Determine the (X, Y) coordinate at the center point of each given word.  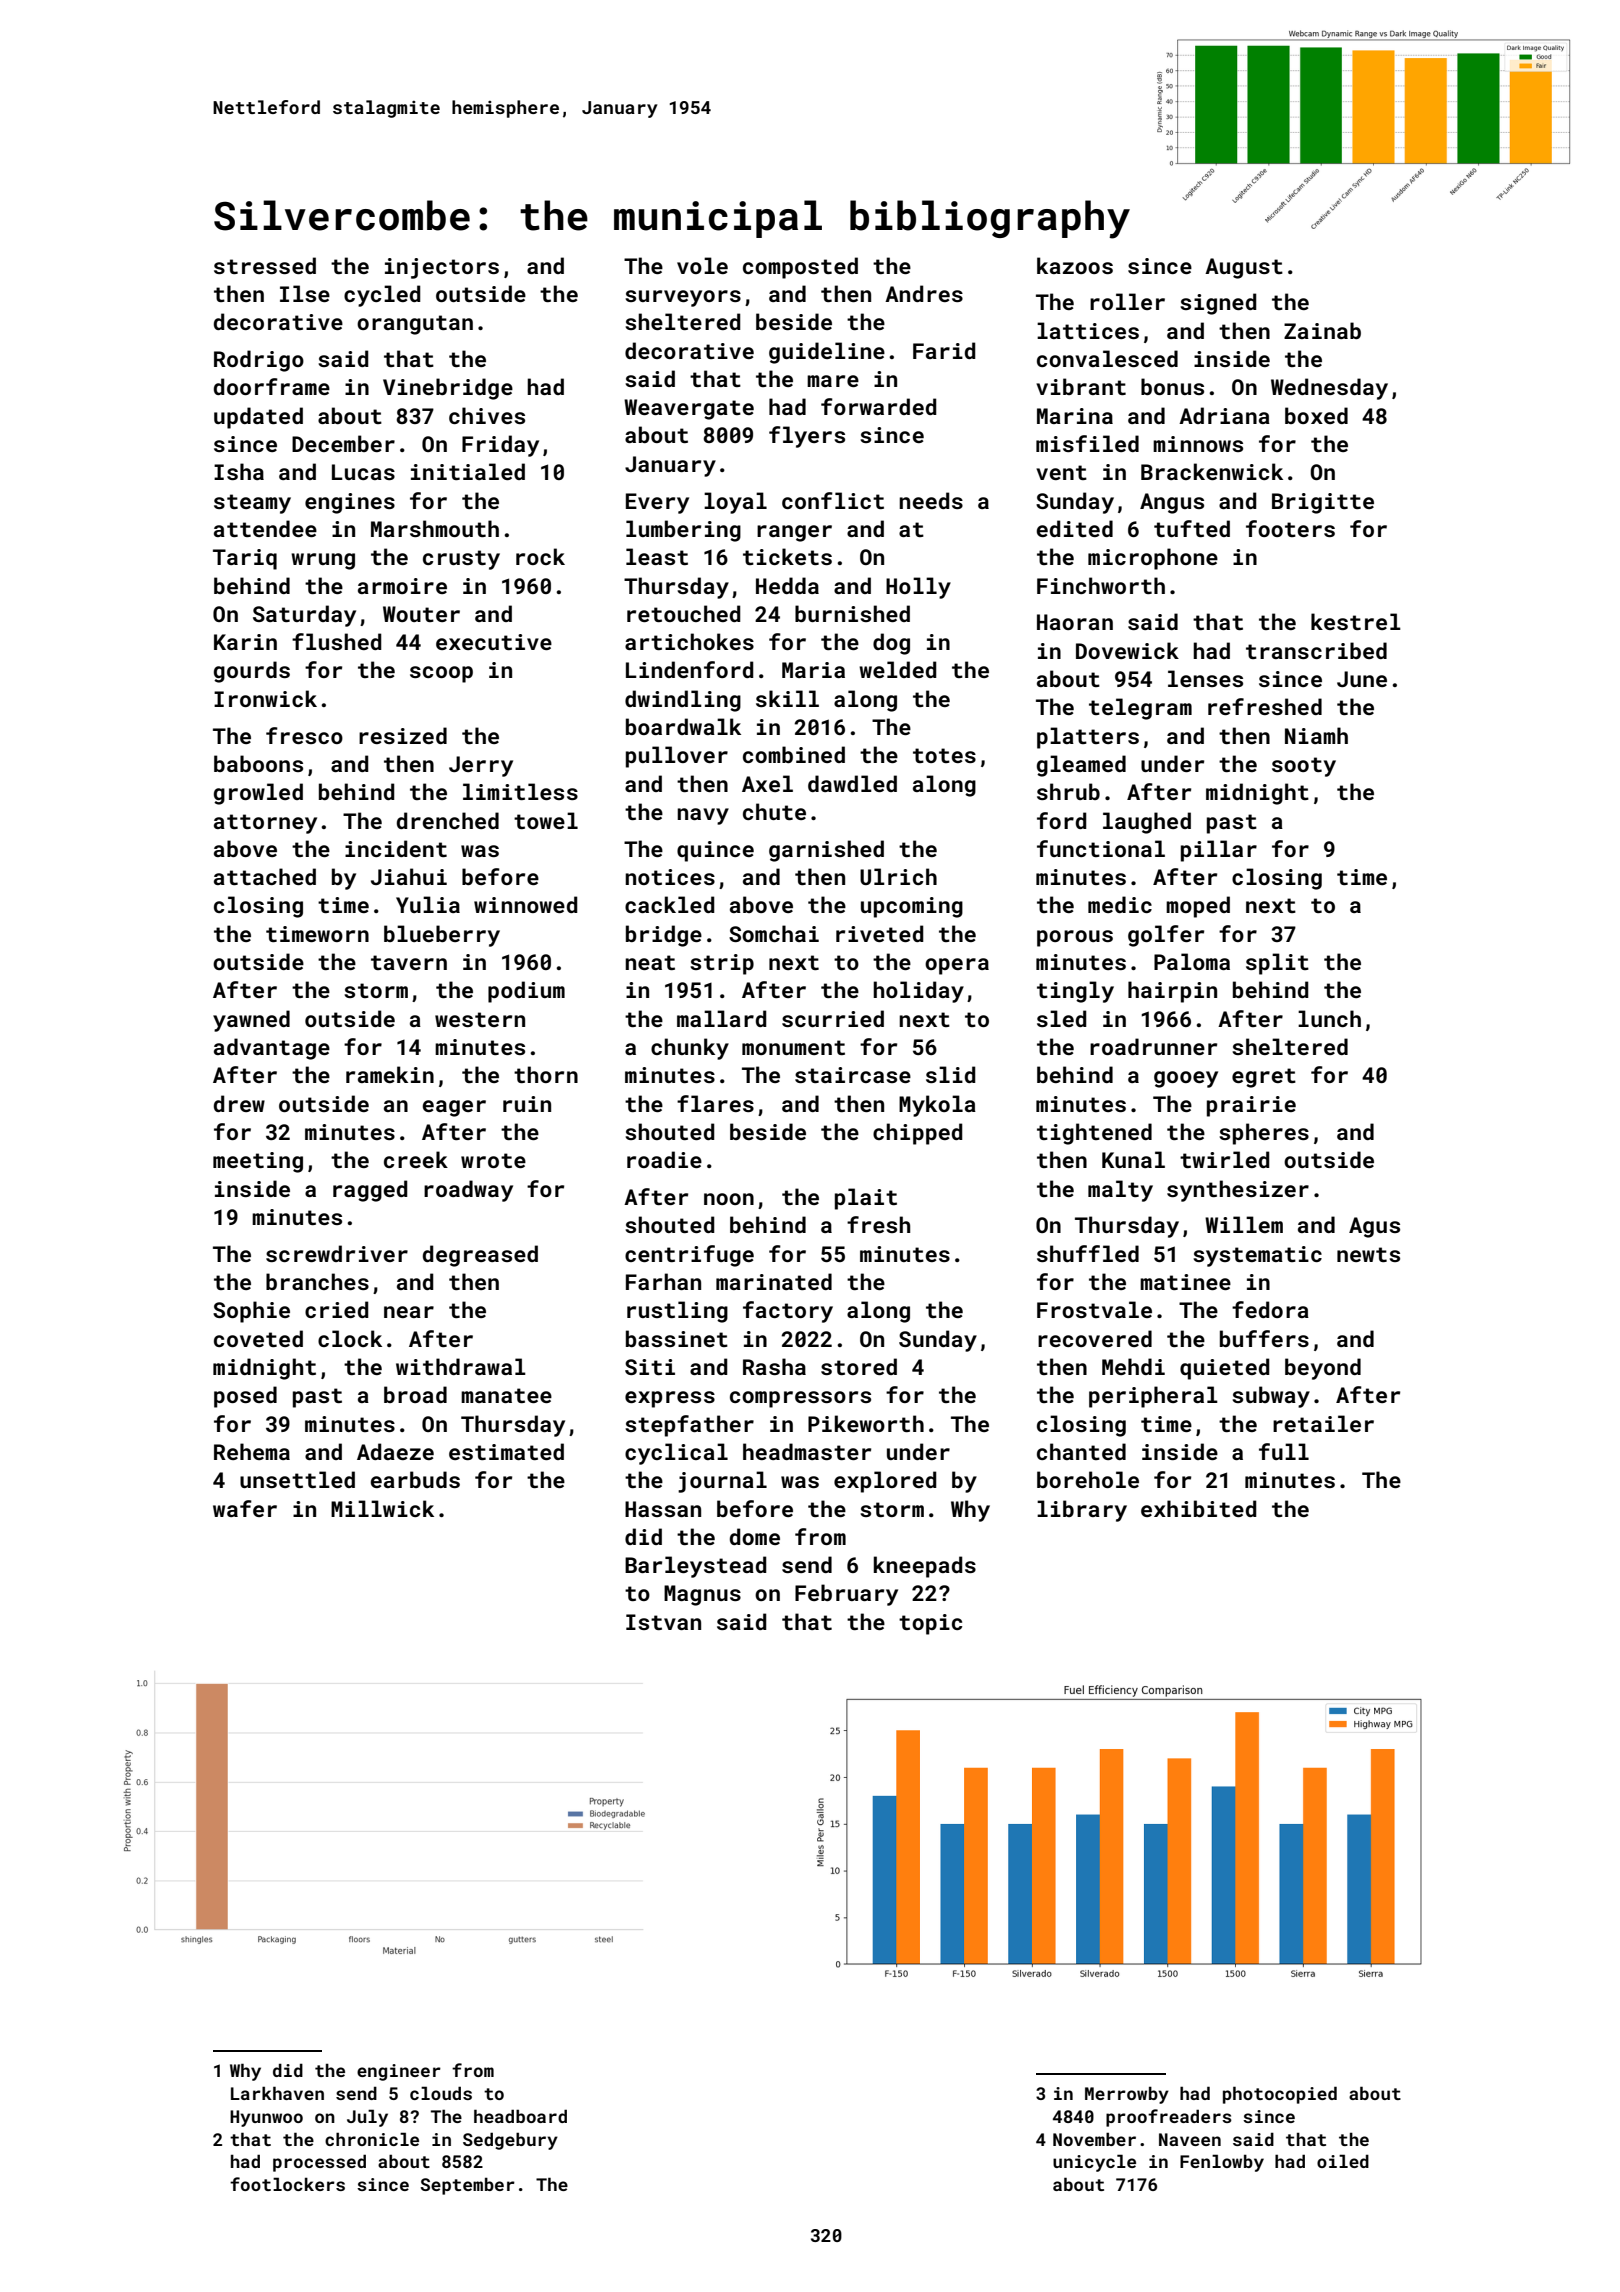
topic (930, 1624)
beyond (1323, 1369)
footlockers (287, 2184)
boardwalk (683, 726)
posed (245, 1397)
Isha (239, 471)
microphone (1153, 559)
